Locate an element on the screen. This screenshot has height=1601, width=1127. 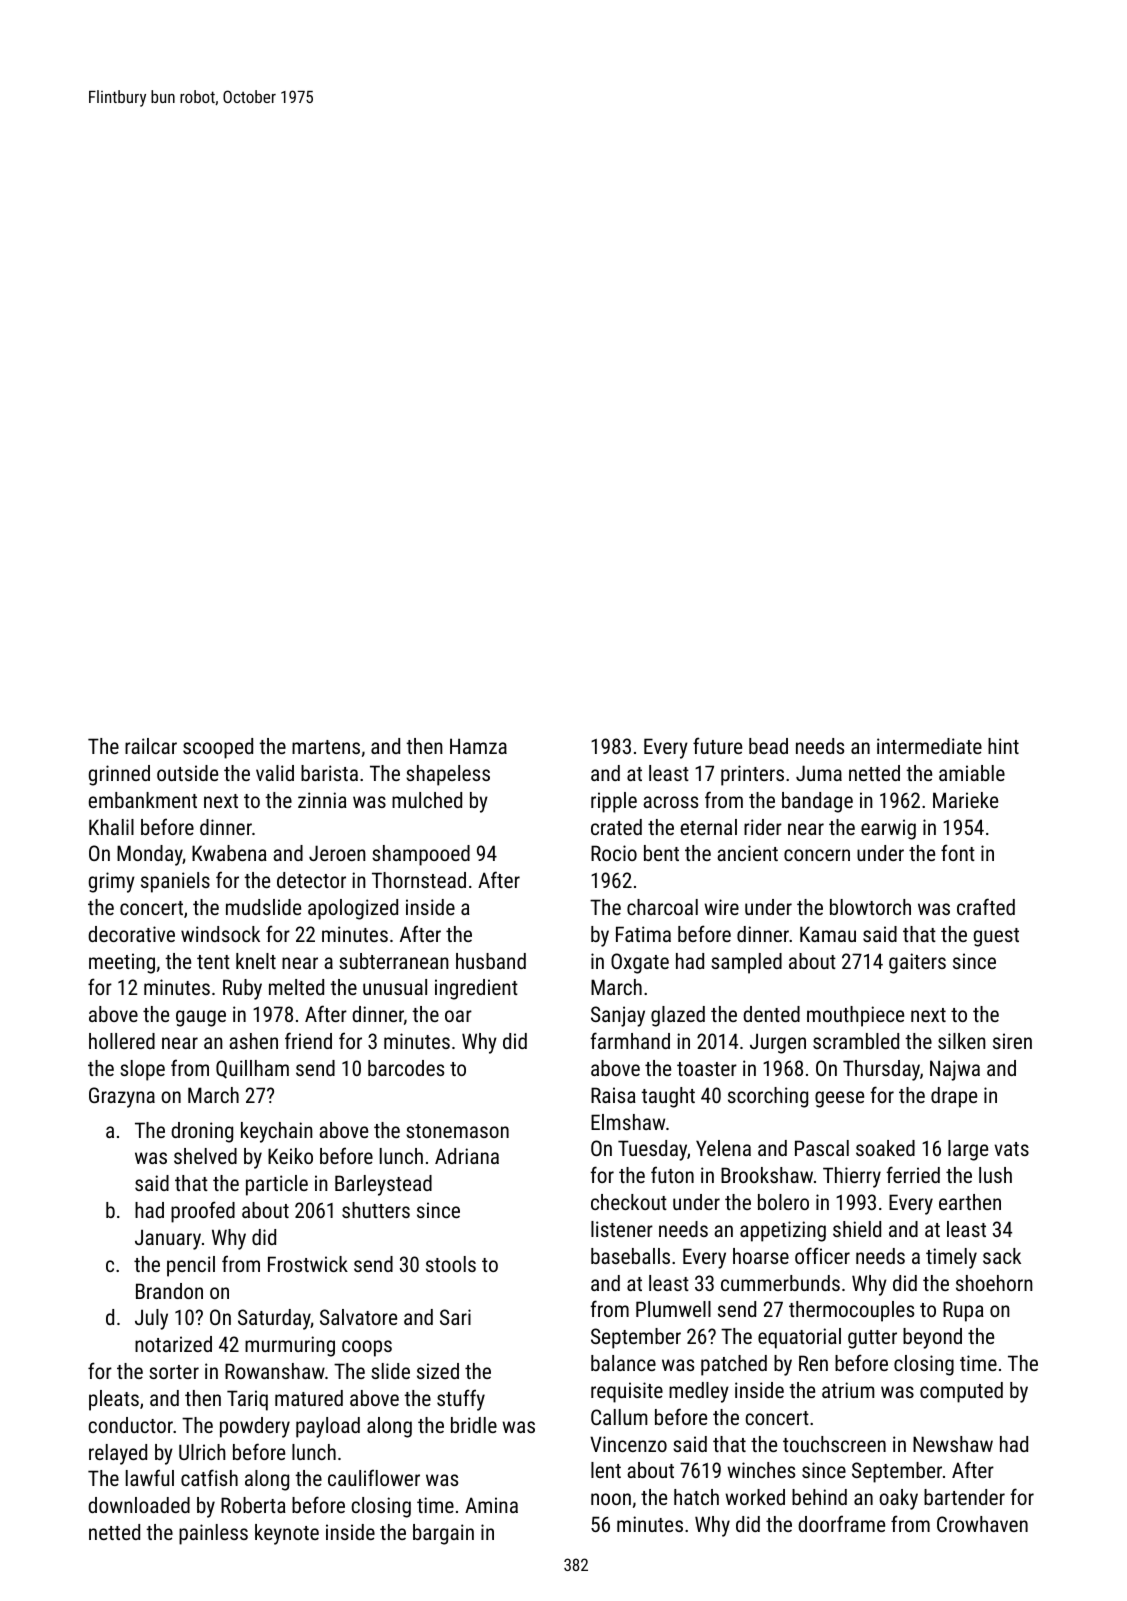
Plumwell is located at coordinates (673, 1309).
